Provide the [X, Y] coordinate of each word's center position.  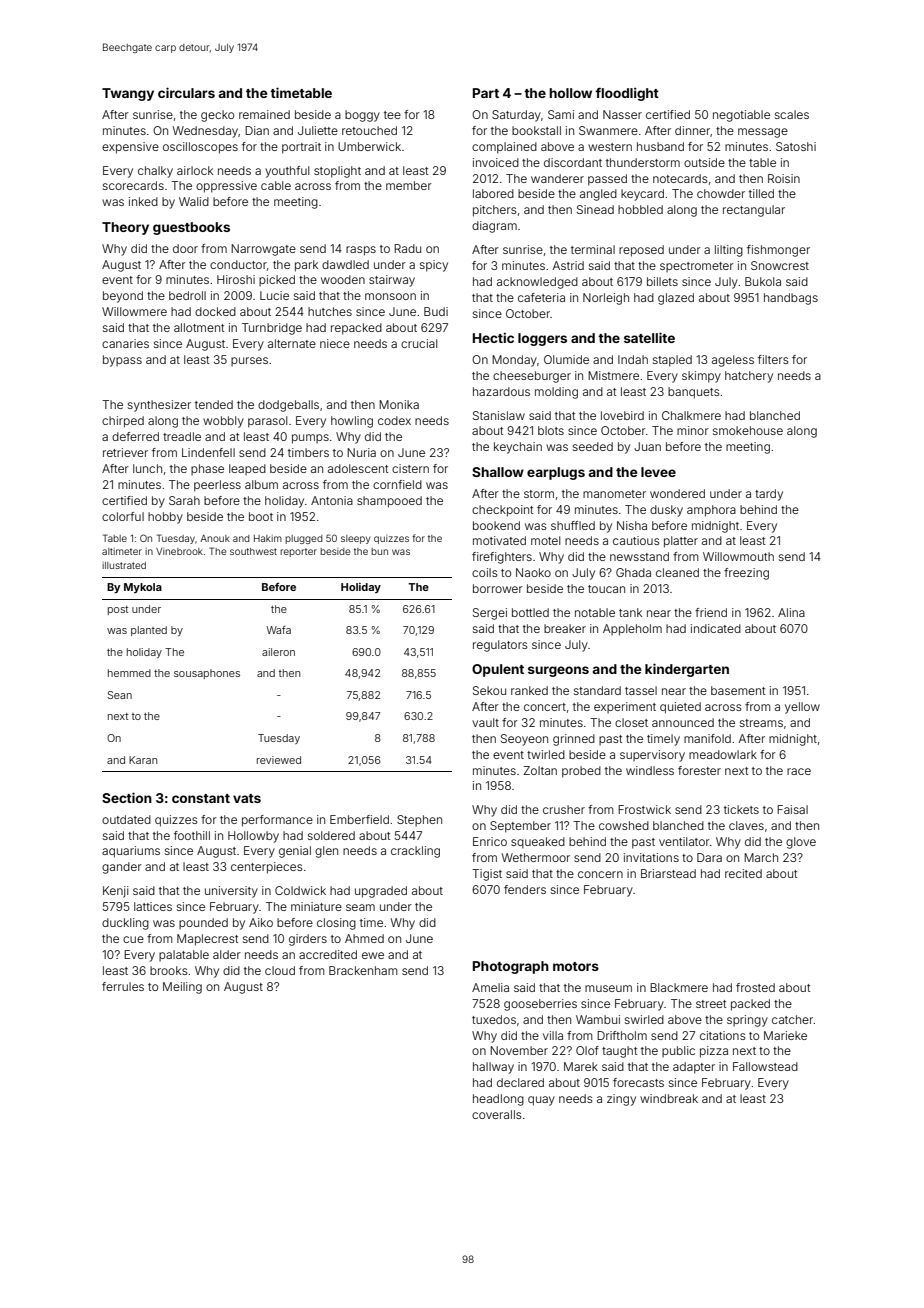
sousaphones [207, 674]
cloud [280, 970]
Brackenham [363, 970]
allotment [199, 327]
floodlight [627, 94]
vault [485, 722]
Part [486, 93]
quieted [680, 708]
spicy [434, 266]
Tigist [487, 875]
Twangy [128, 94]
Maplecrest [207, 940]
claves [746, 825]
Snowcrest [780, 265]
